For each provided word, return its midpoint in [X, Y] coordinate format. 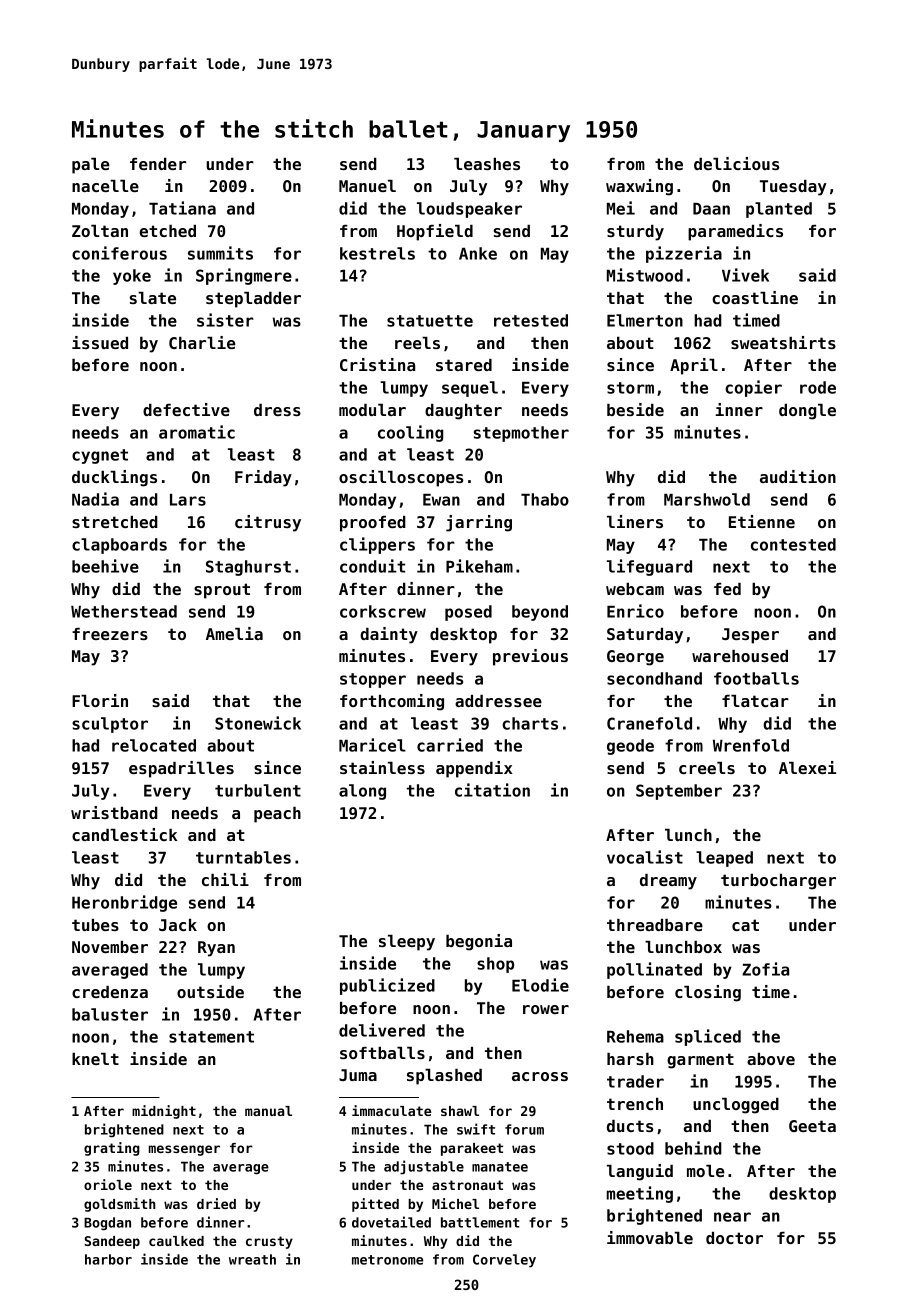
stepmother [521, 434]
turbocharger [778, 882]
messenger [184, 1150]
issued [100, 342]
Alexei [807, 767]
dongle [807, 412]
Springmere [244, 276]
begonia [479, 942]
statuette [430, 321]
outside [210, 991]
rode [818, 387]
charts [530, 723]
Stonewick [258, 723]
